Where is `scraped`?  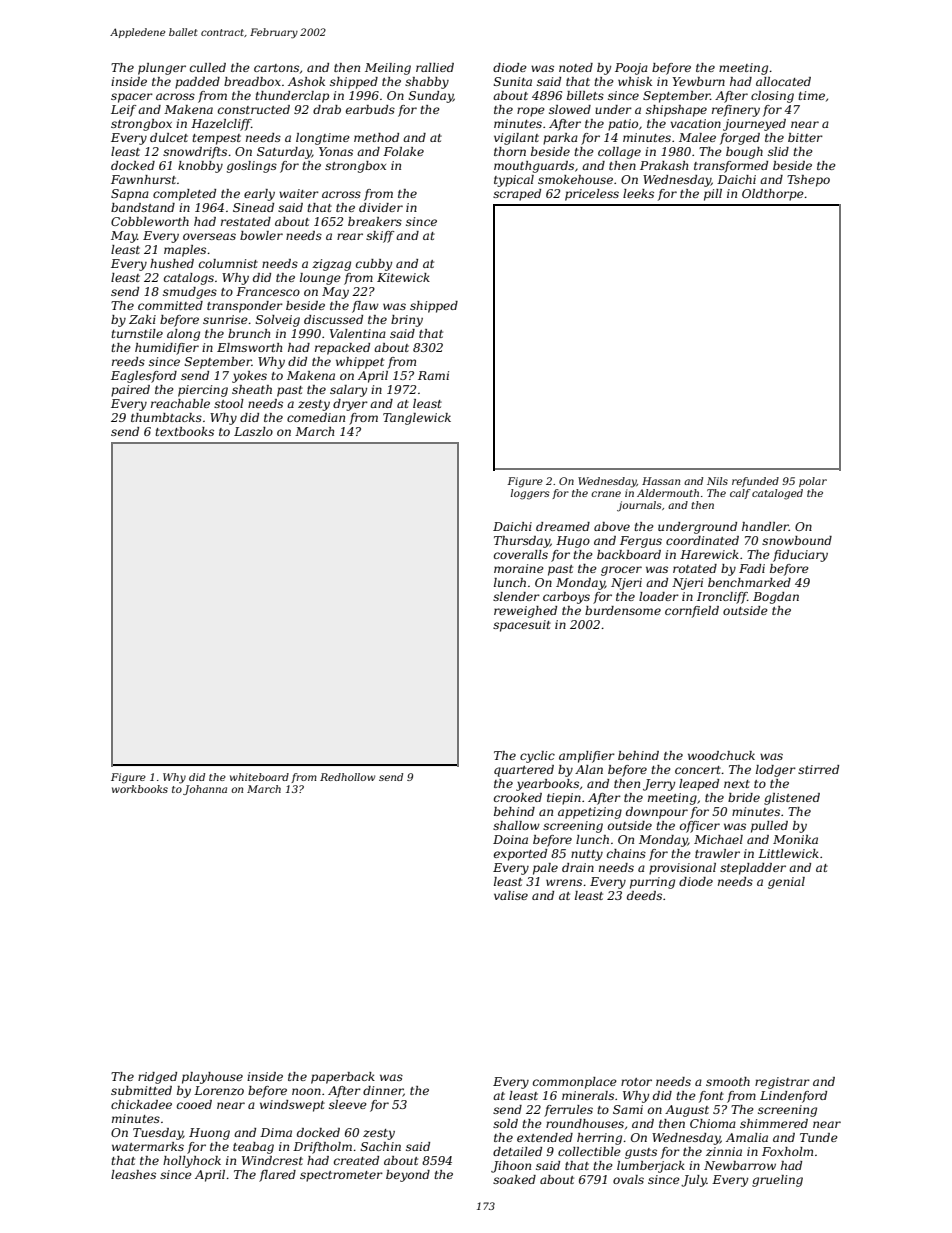
scraped is located at coordinates (517, 195).
